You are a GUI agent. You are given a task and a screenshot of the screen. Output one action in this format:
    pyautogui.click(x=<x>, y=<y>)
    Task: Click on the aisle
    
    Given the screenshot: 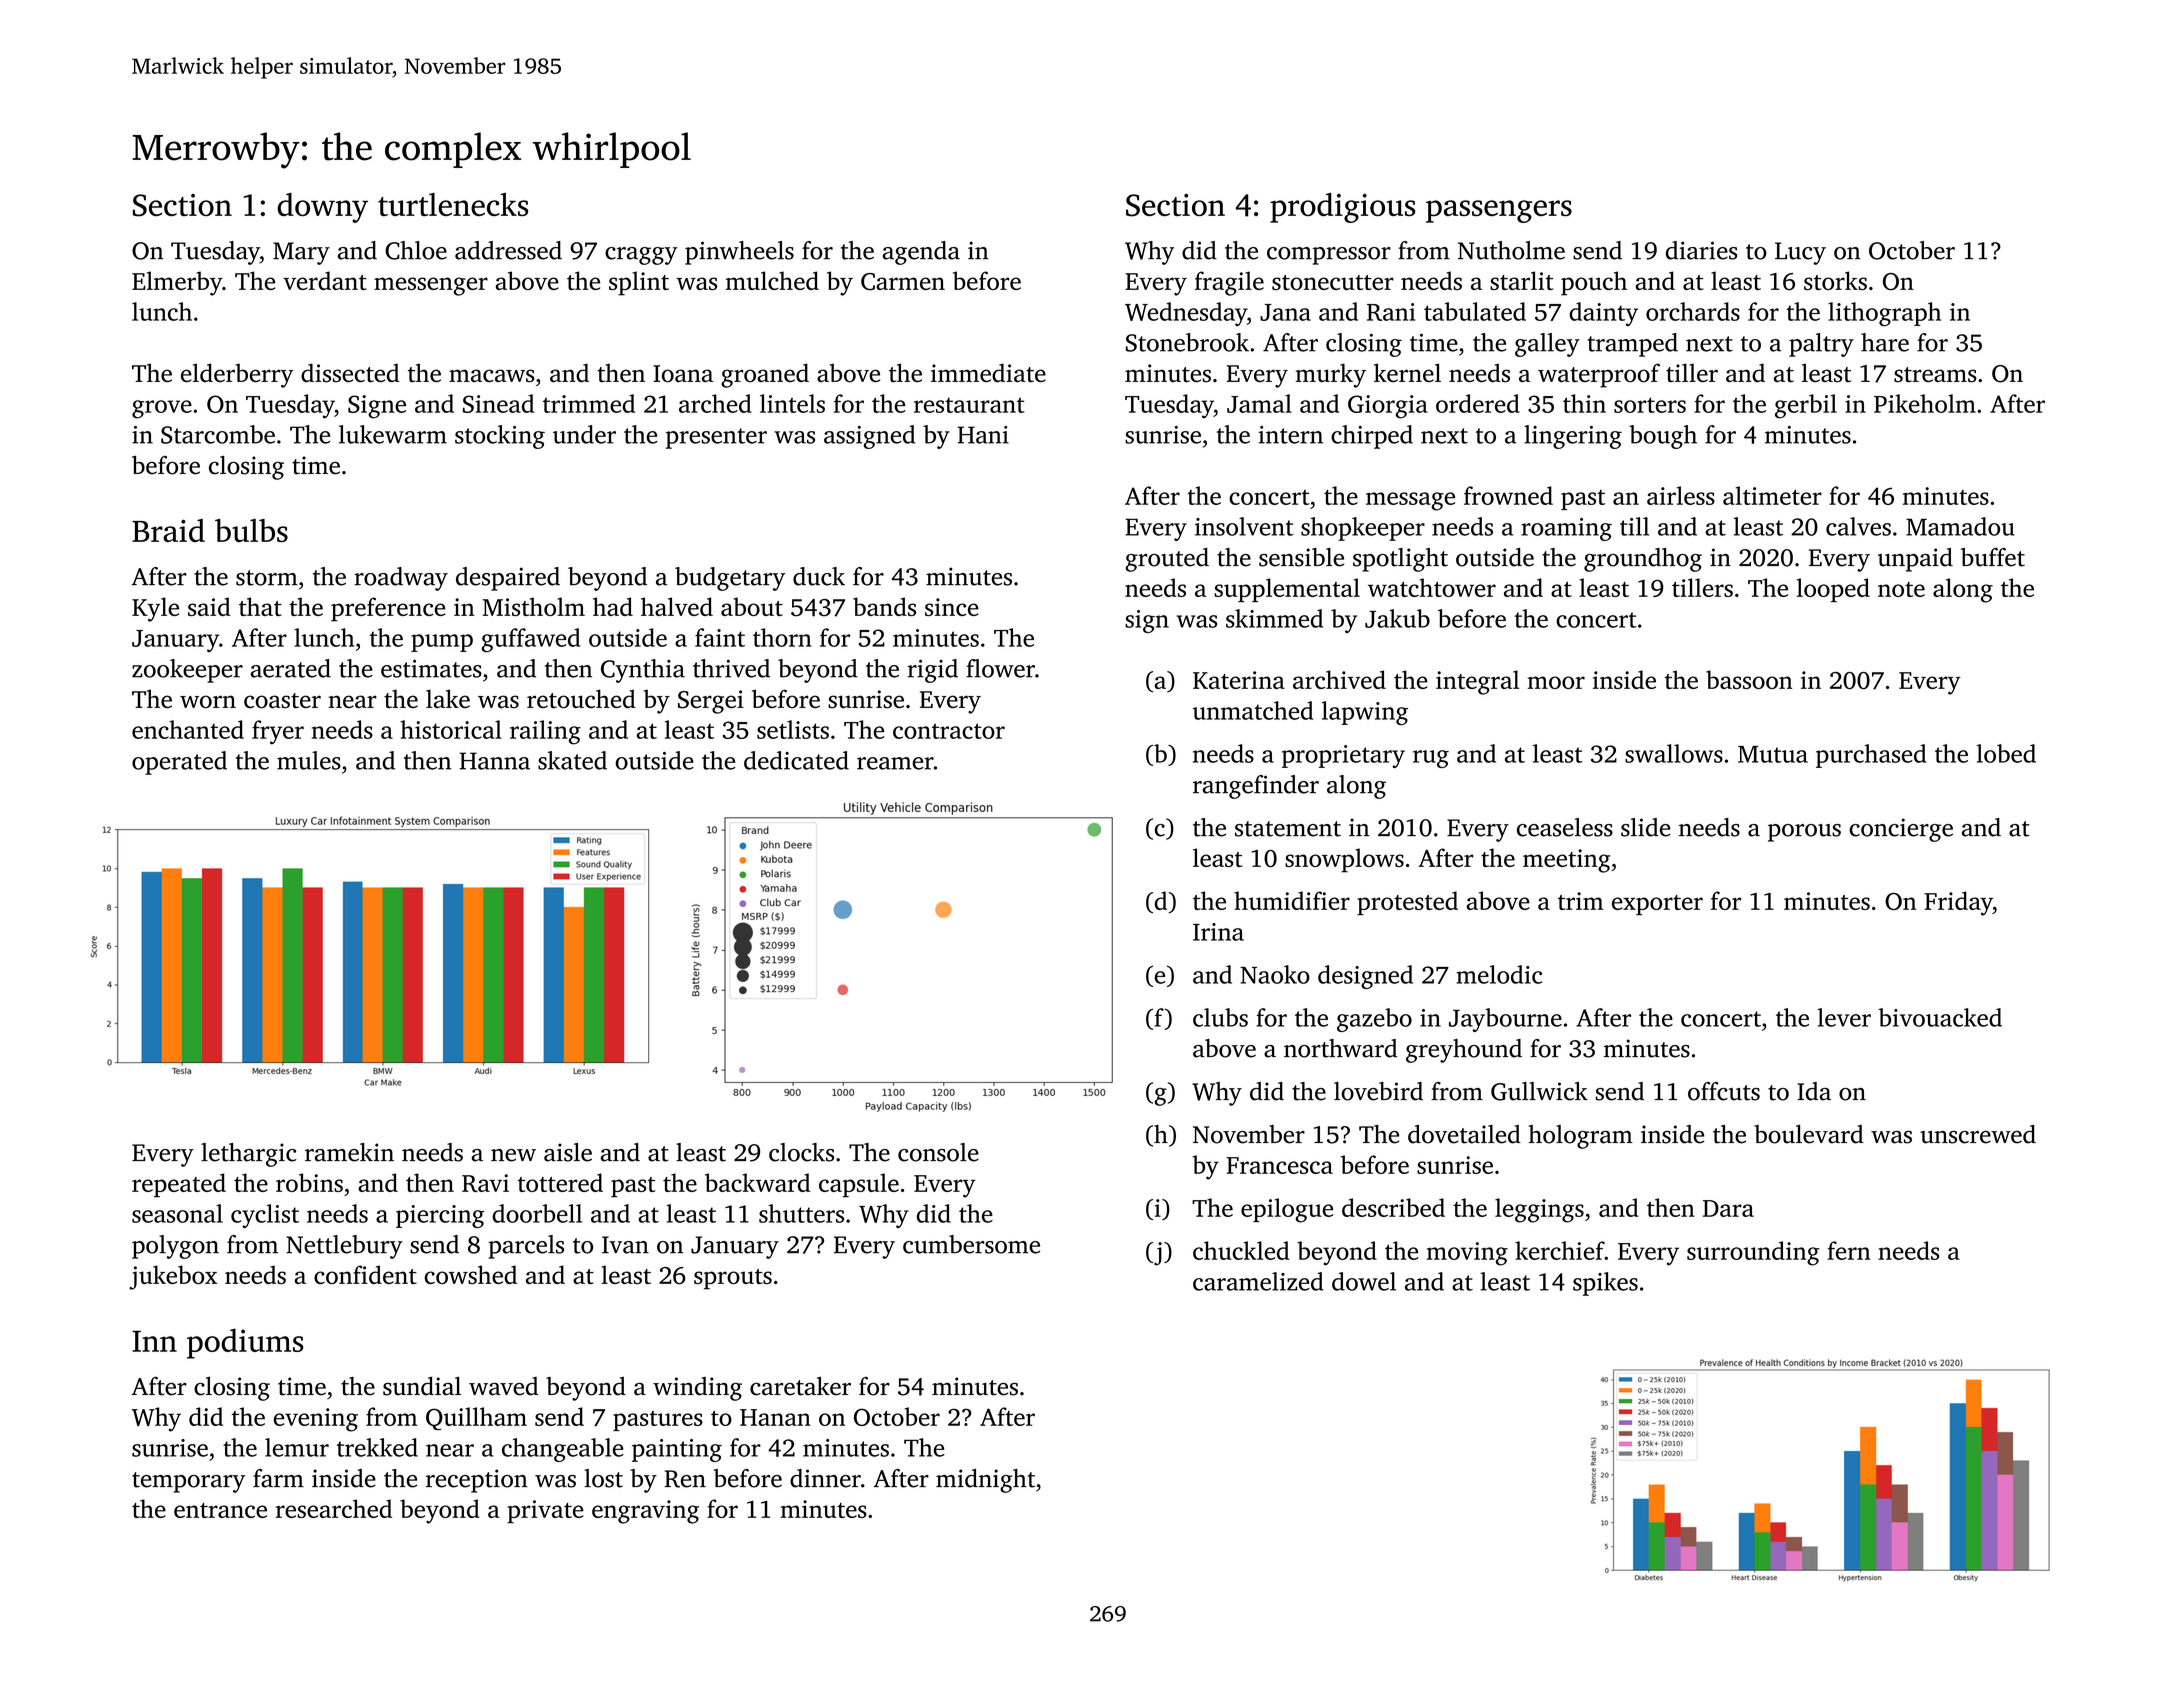 What is the action you would take?
    pyautogui.click(x=568, y=1152)
